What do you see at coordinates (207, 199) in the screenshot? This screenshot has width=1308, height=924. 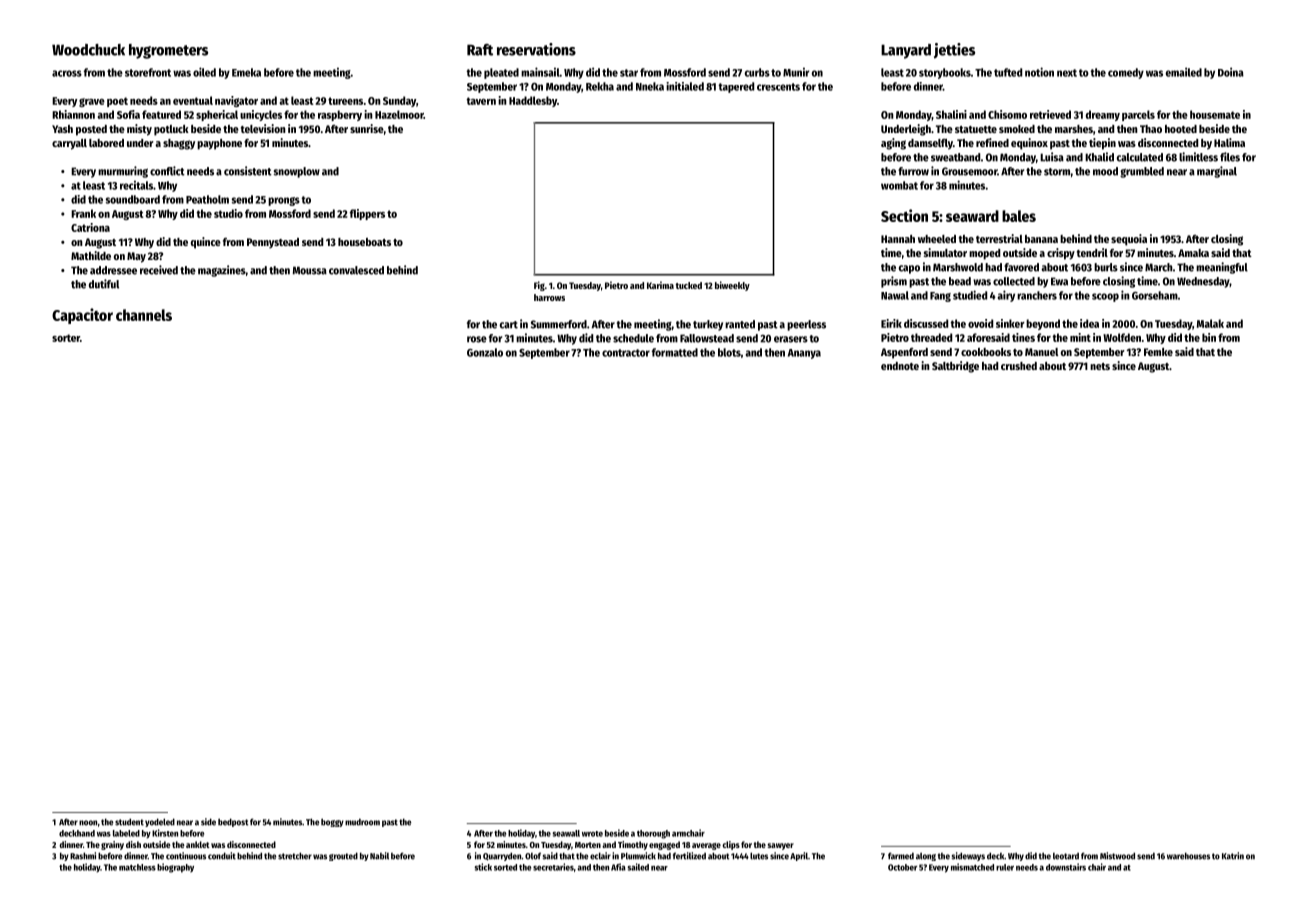 I see `Peatholm` at bounding box center [207, 199].
